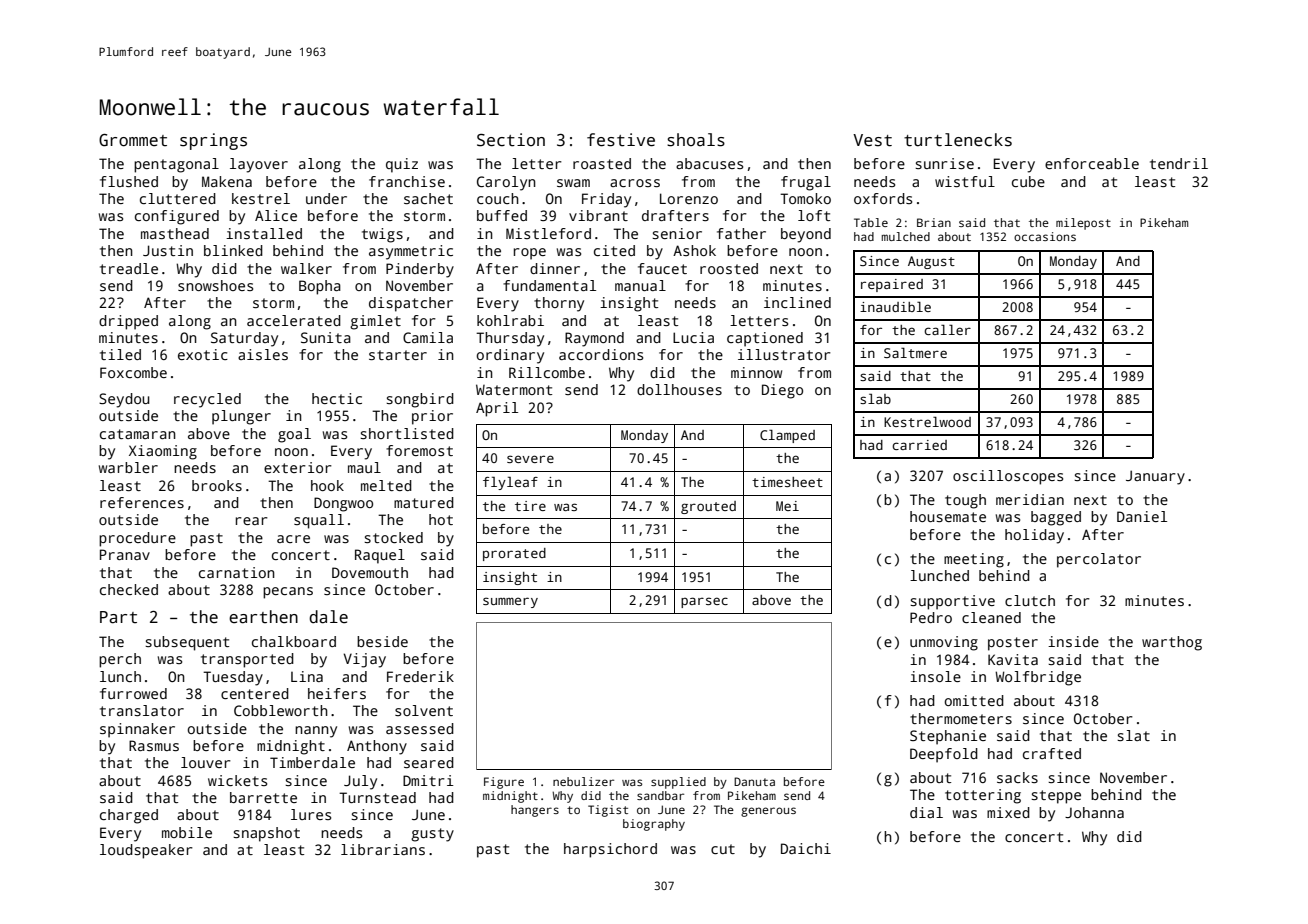 This page has width=1308, height=924. I want to click on occasions, so click(1045, 236).
